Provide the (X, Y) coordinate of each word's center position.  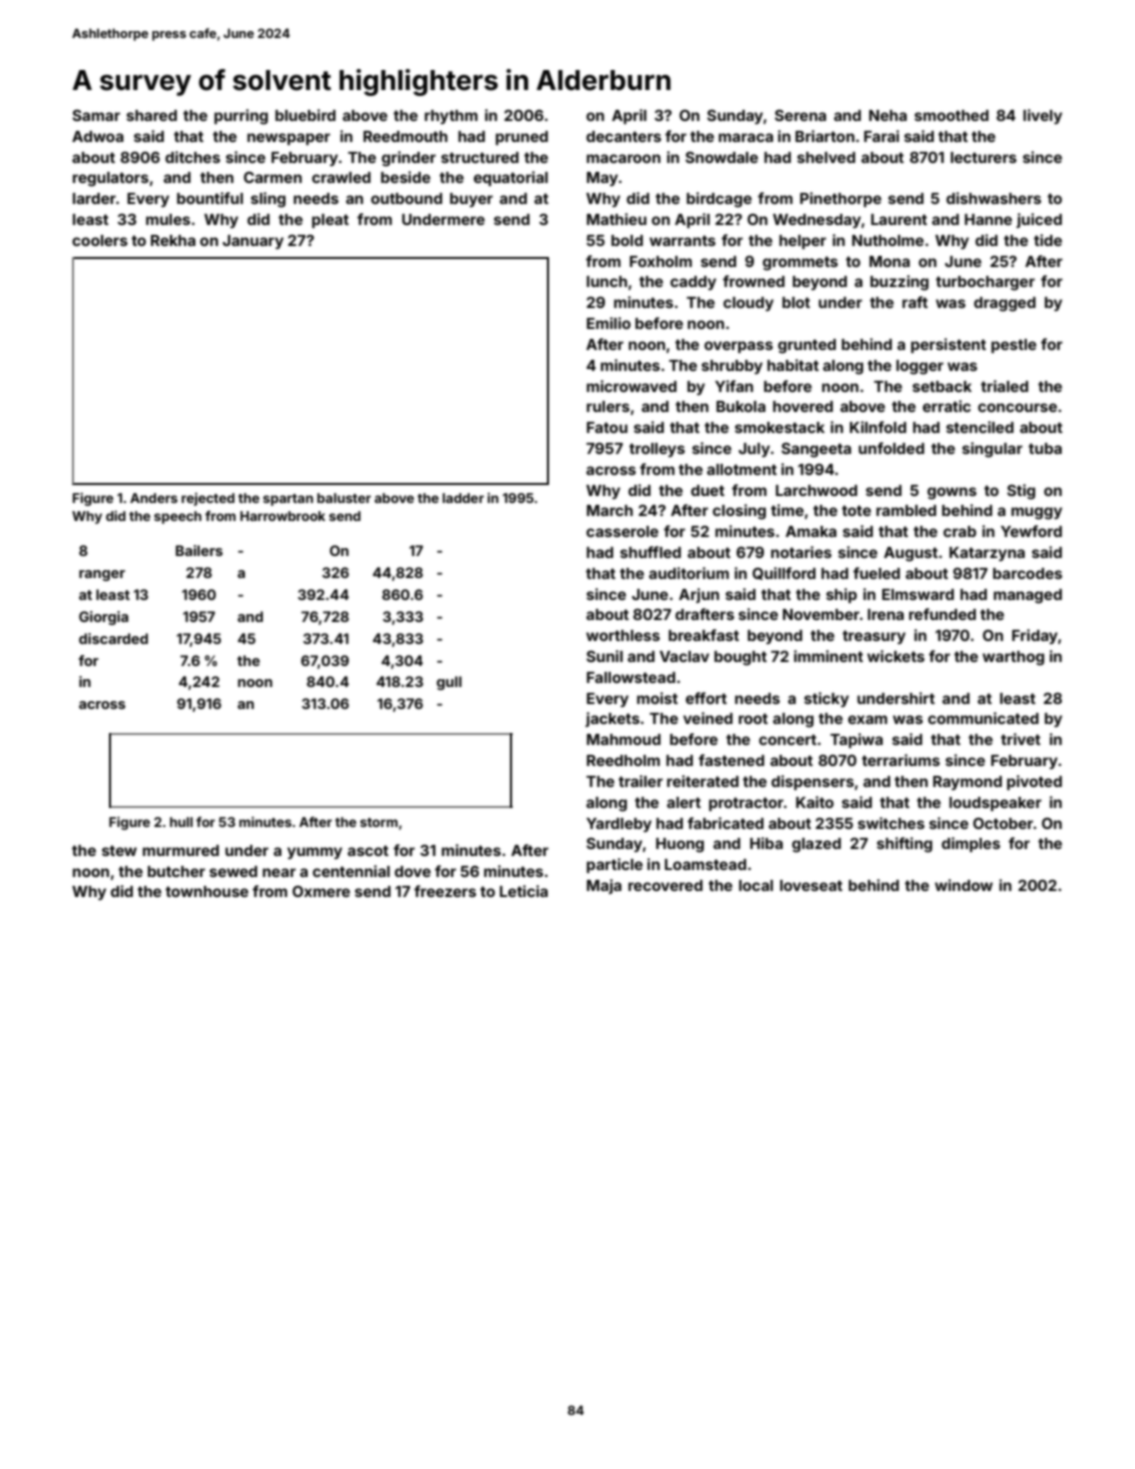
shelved (826, 157)
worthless (623, 635)
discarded (113, 638)
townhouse (207, 891)
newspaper (288, 139)
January (253, 242)
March (610, 510)
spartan (288, 500)
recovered (665, 885)
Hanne (988, 219)
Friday (1035, 636)
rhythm (451, 117)
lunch (607, 281)
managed (1028, 596)
